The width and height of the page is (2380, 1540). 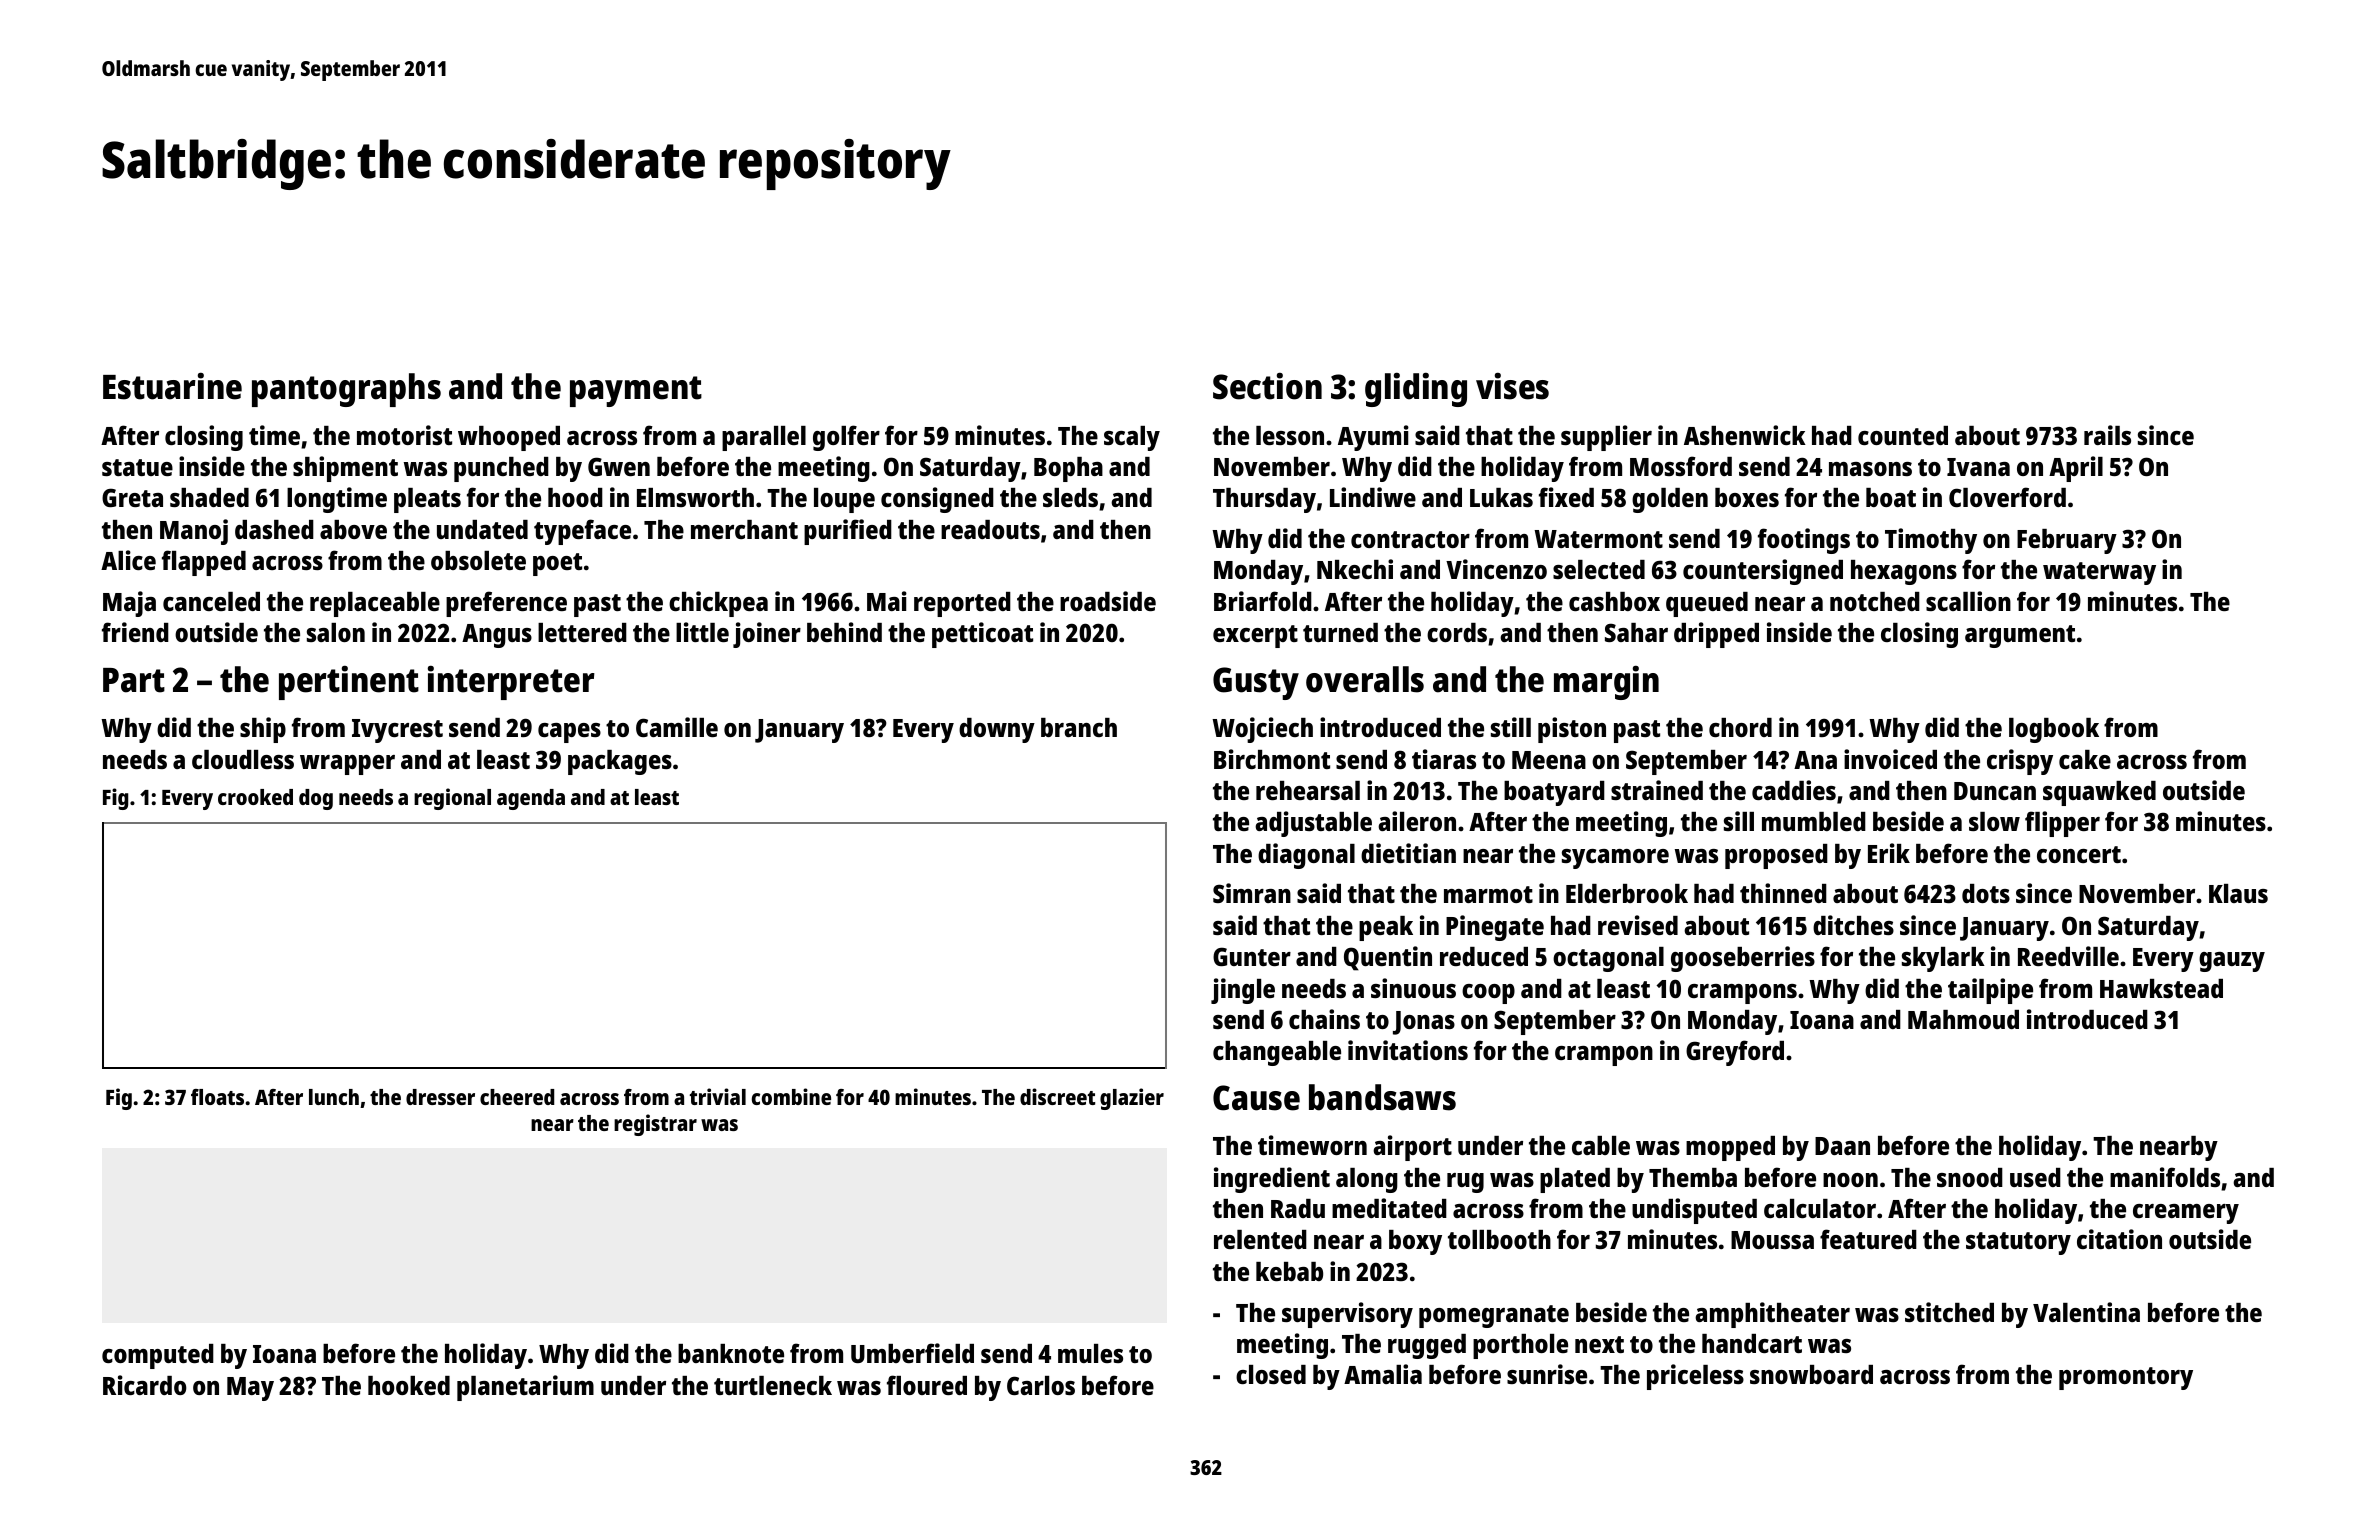 I want to click on banknote, so click(x=731, y=1353).
